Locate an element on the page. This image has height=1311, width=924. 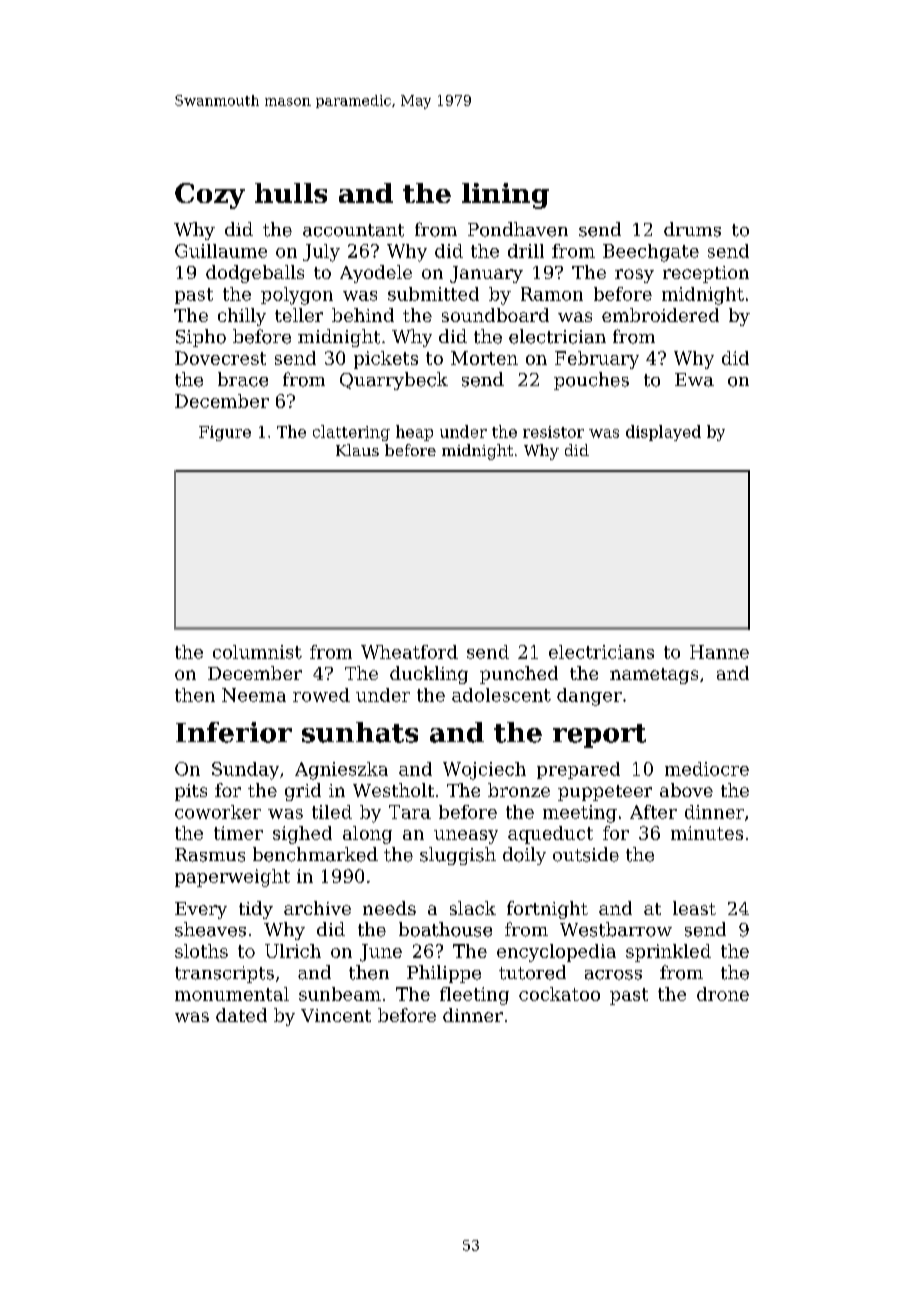
Pondhaven is located at coordinates (518, 229).
